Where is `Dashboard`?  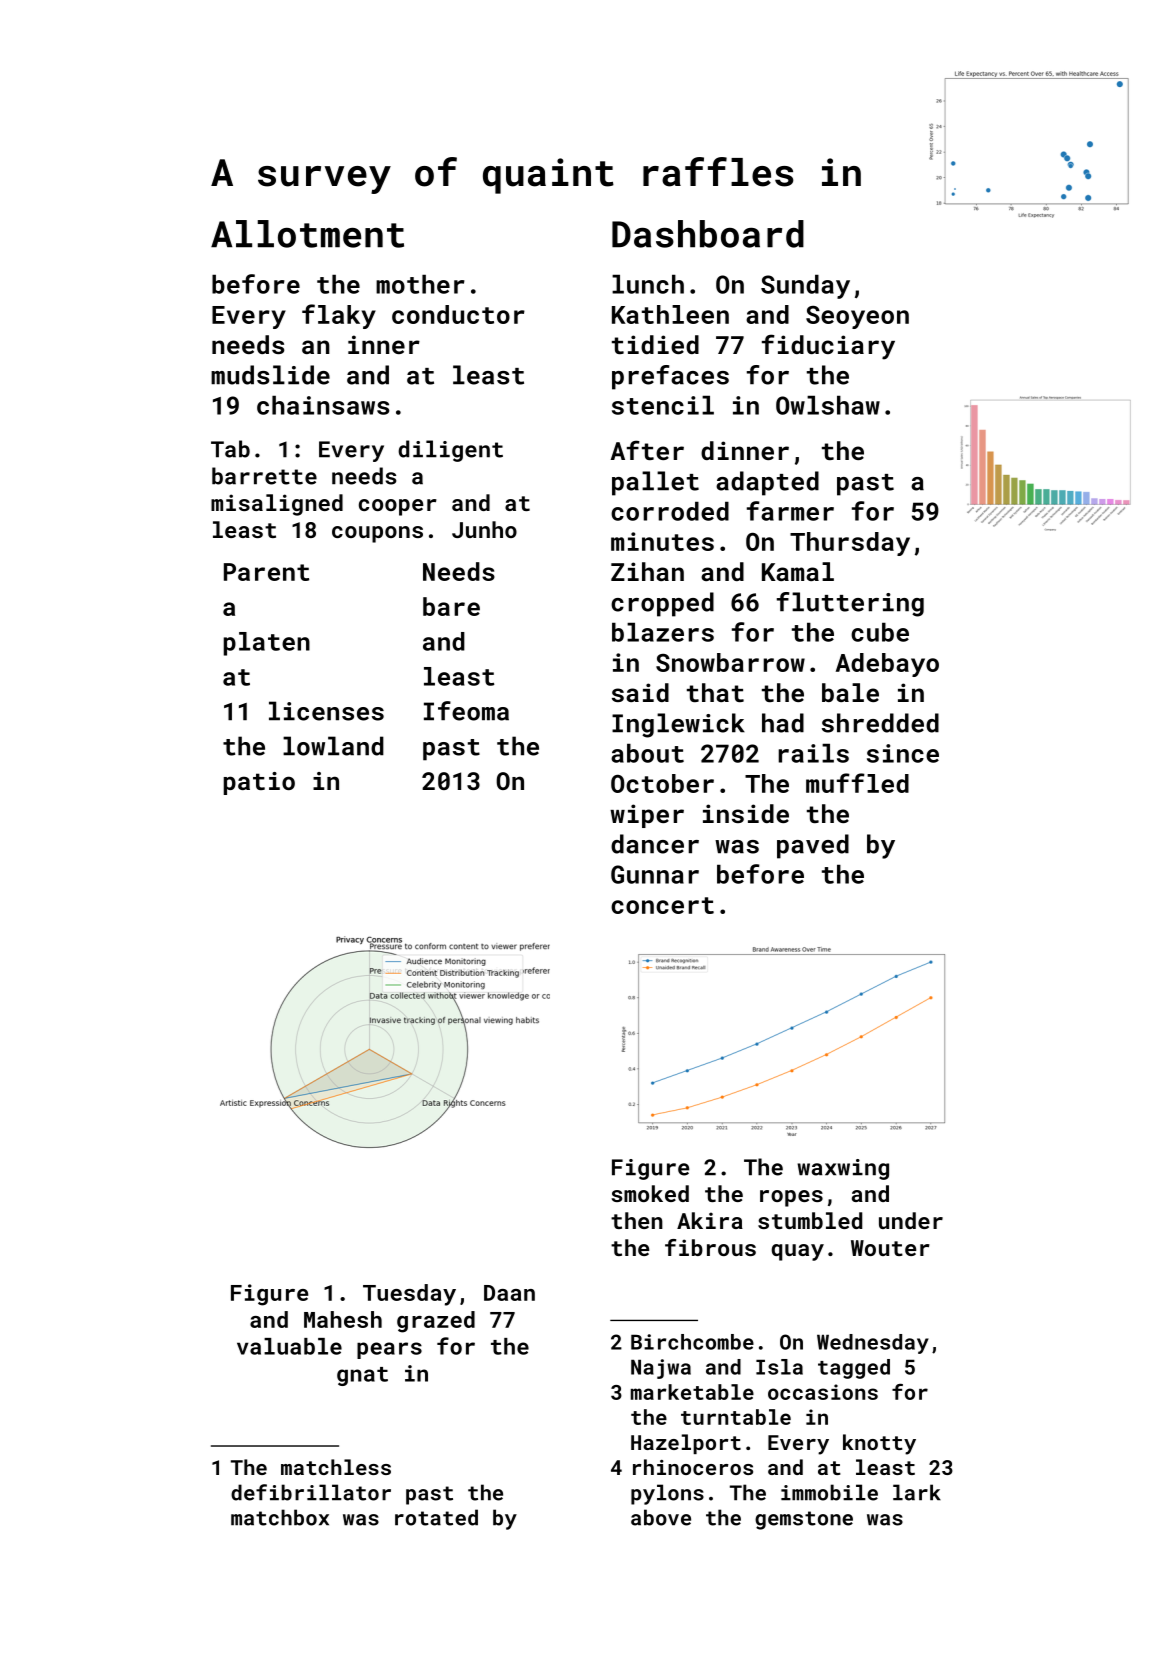
Dashboard is located at coordinates (708, 234).
